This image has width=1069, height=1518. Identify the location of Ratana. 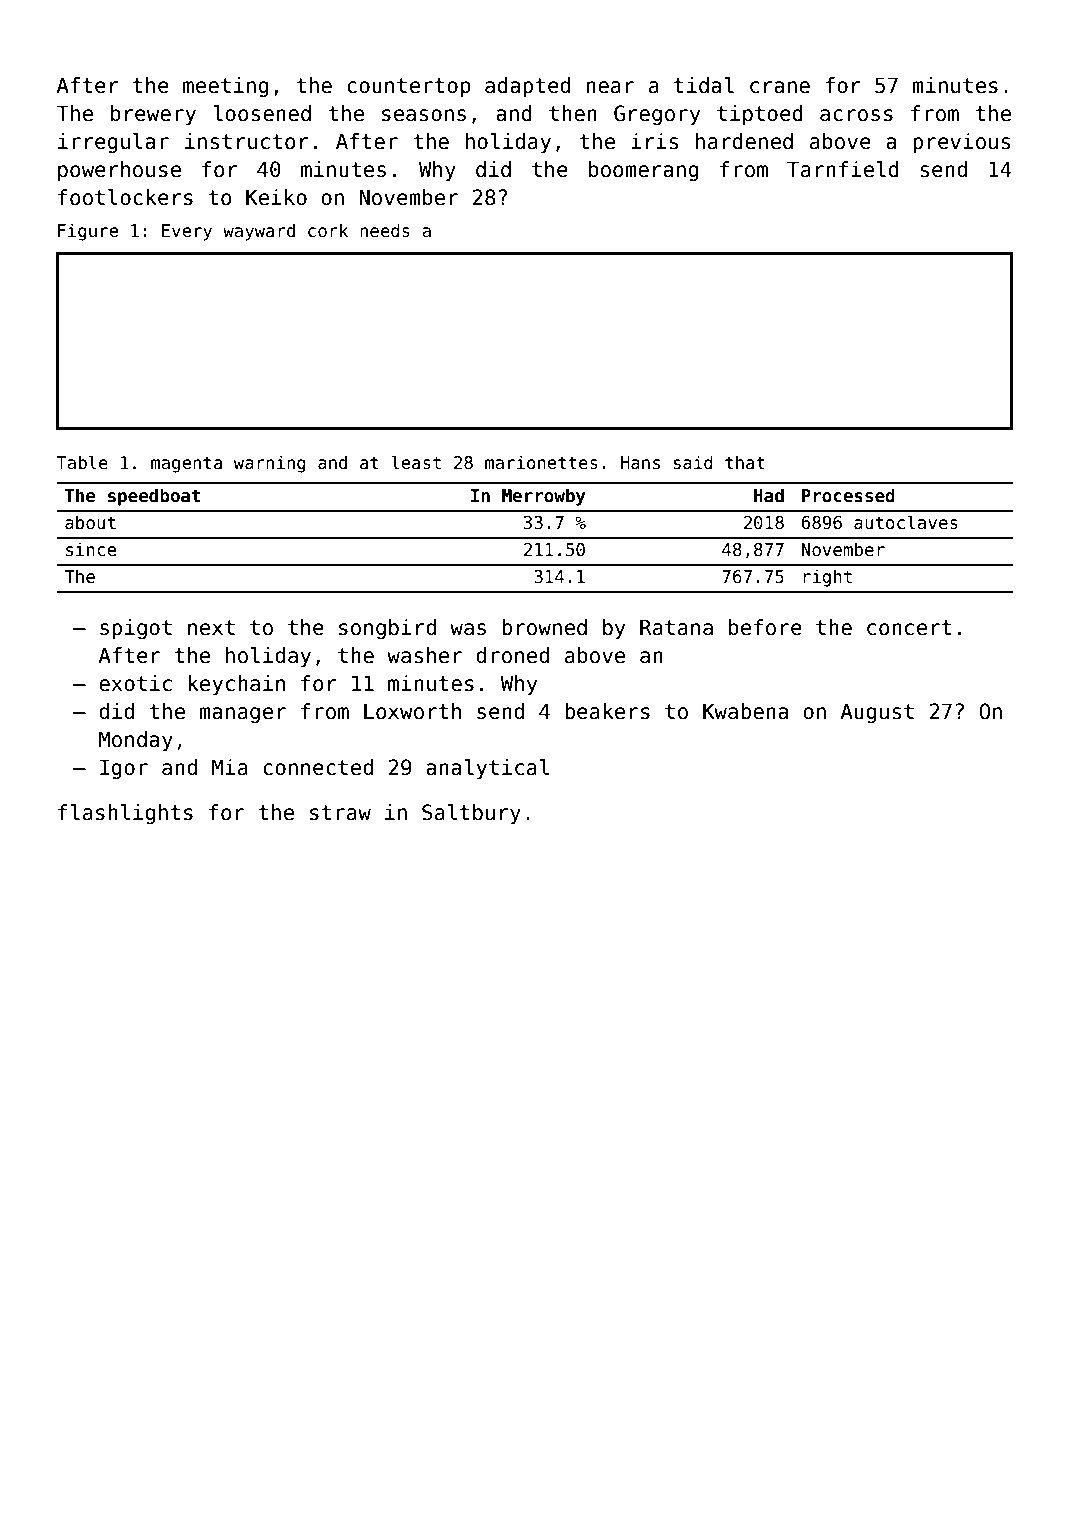
(676, 627).
